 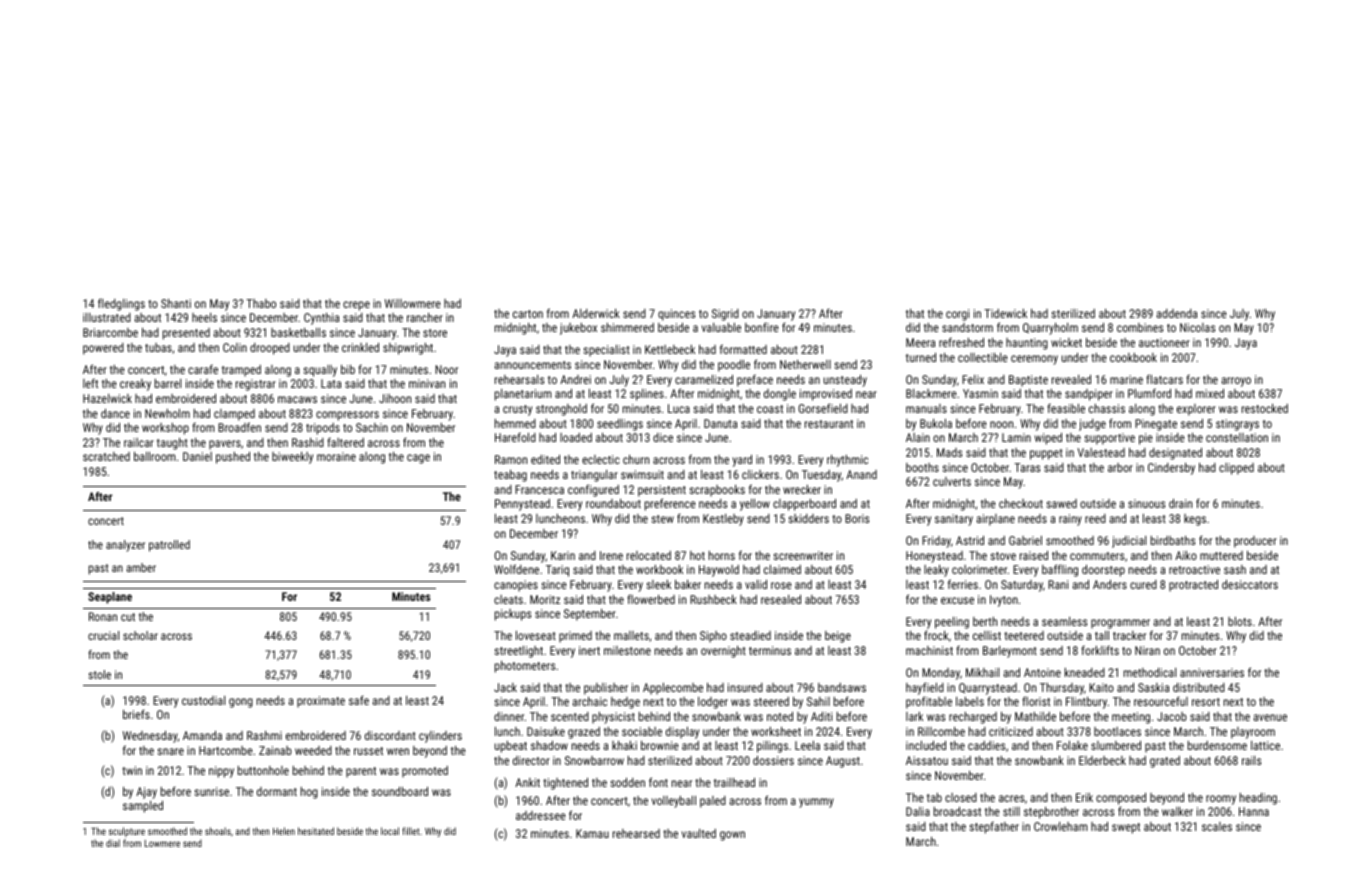 What do you see at coordinates (1003, 556) in the document?
I see `stove` at bounding box center [1003, 556].
